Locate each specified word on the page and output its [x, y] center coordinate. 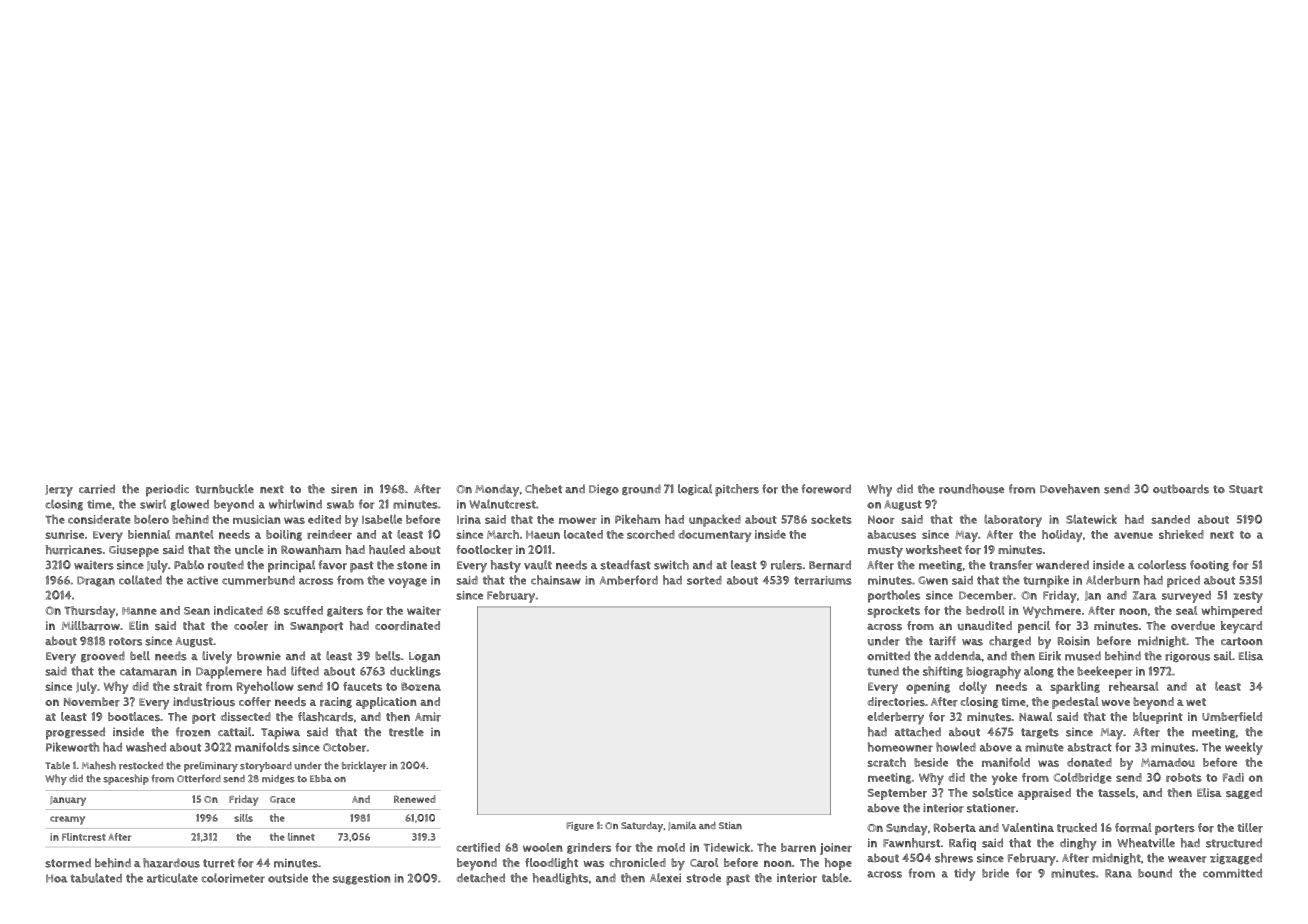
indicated [238, 610]
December [986, 595]
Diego [604, 489]
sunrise [64, 534]
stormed [68, 863]
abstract [1089, 747]
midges [278, 779]
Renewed [414, 799]
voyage [407, 583]
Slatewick [1091, 519]
